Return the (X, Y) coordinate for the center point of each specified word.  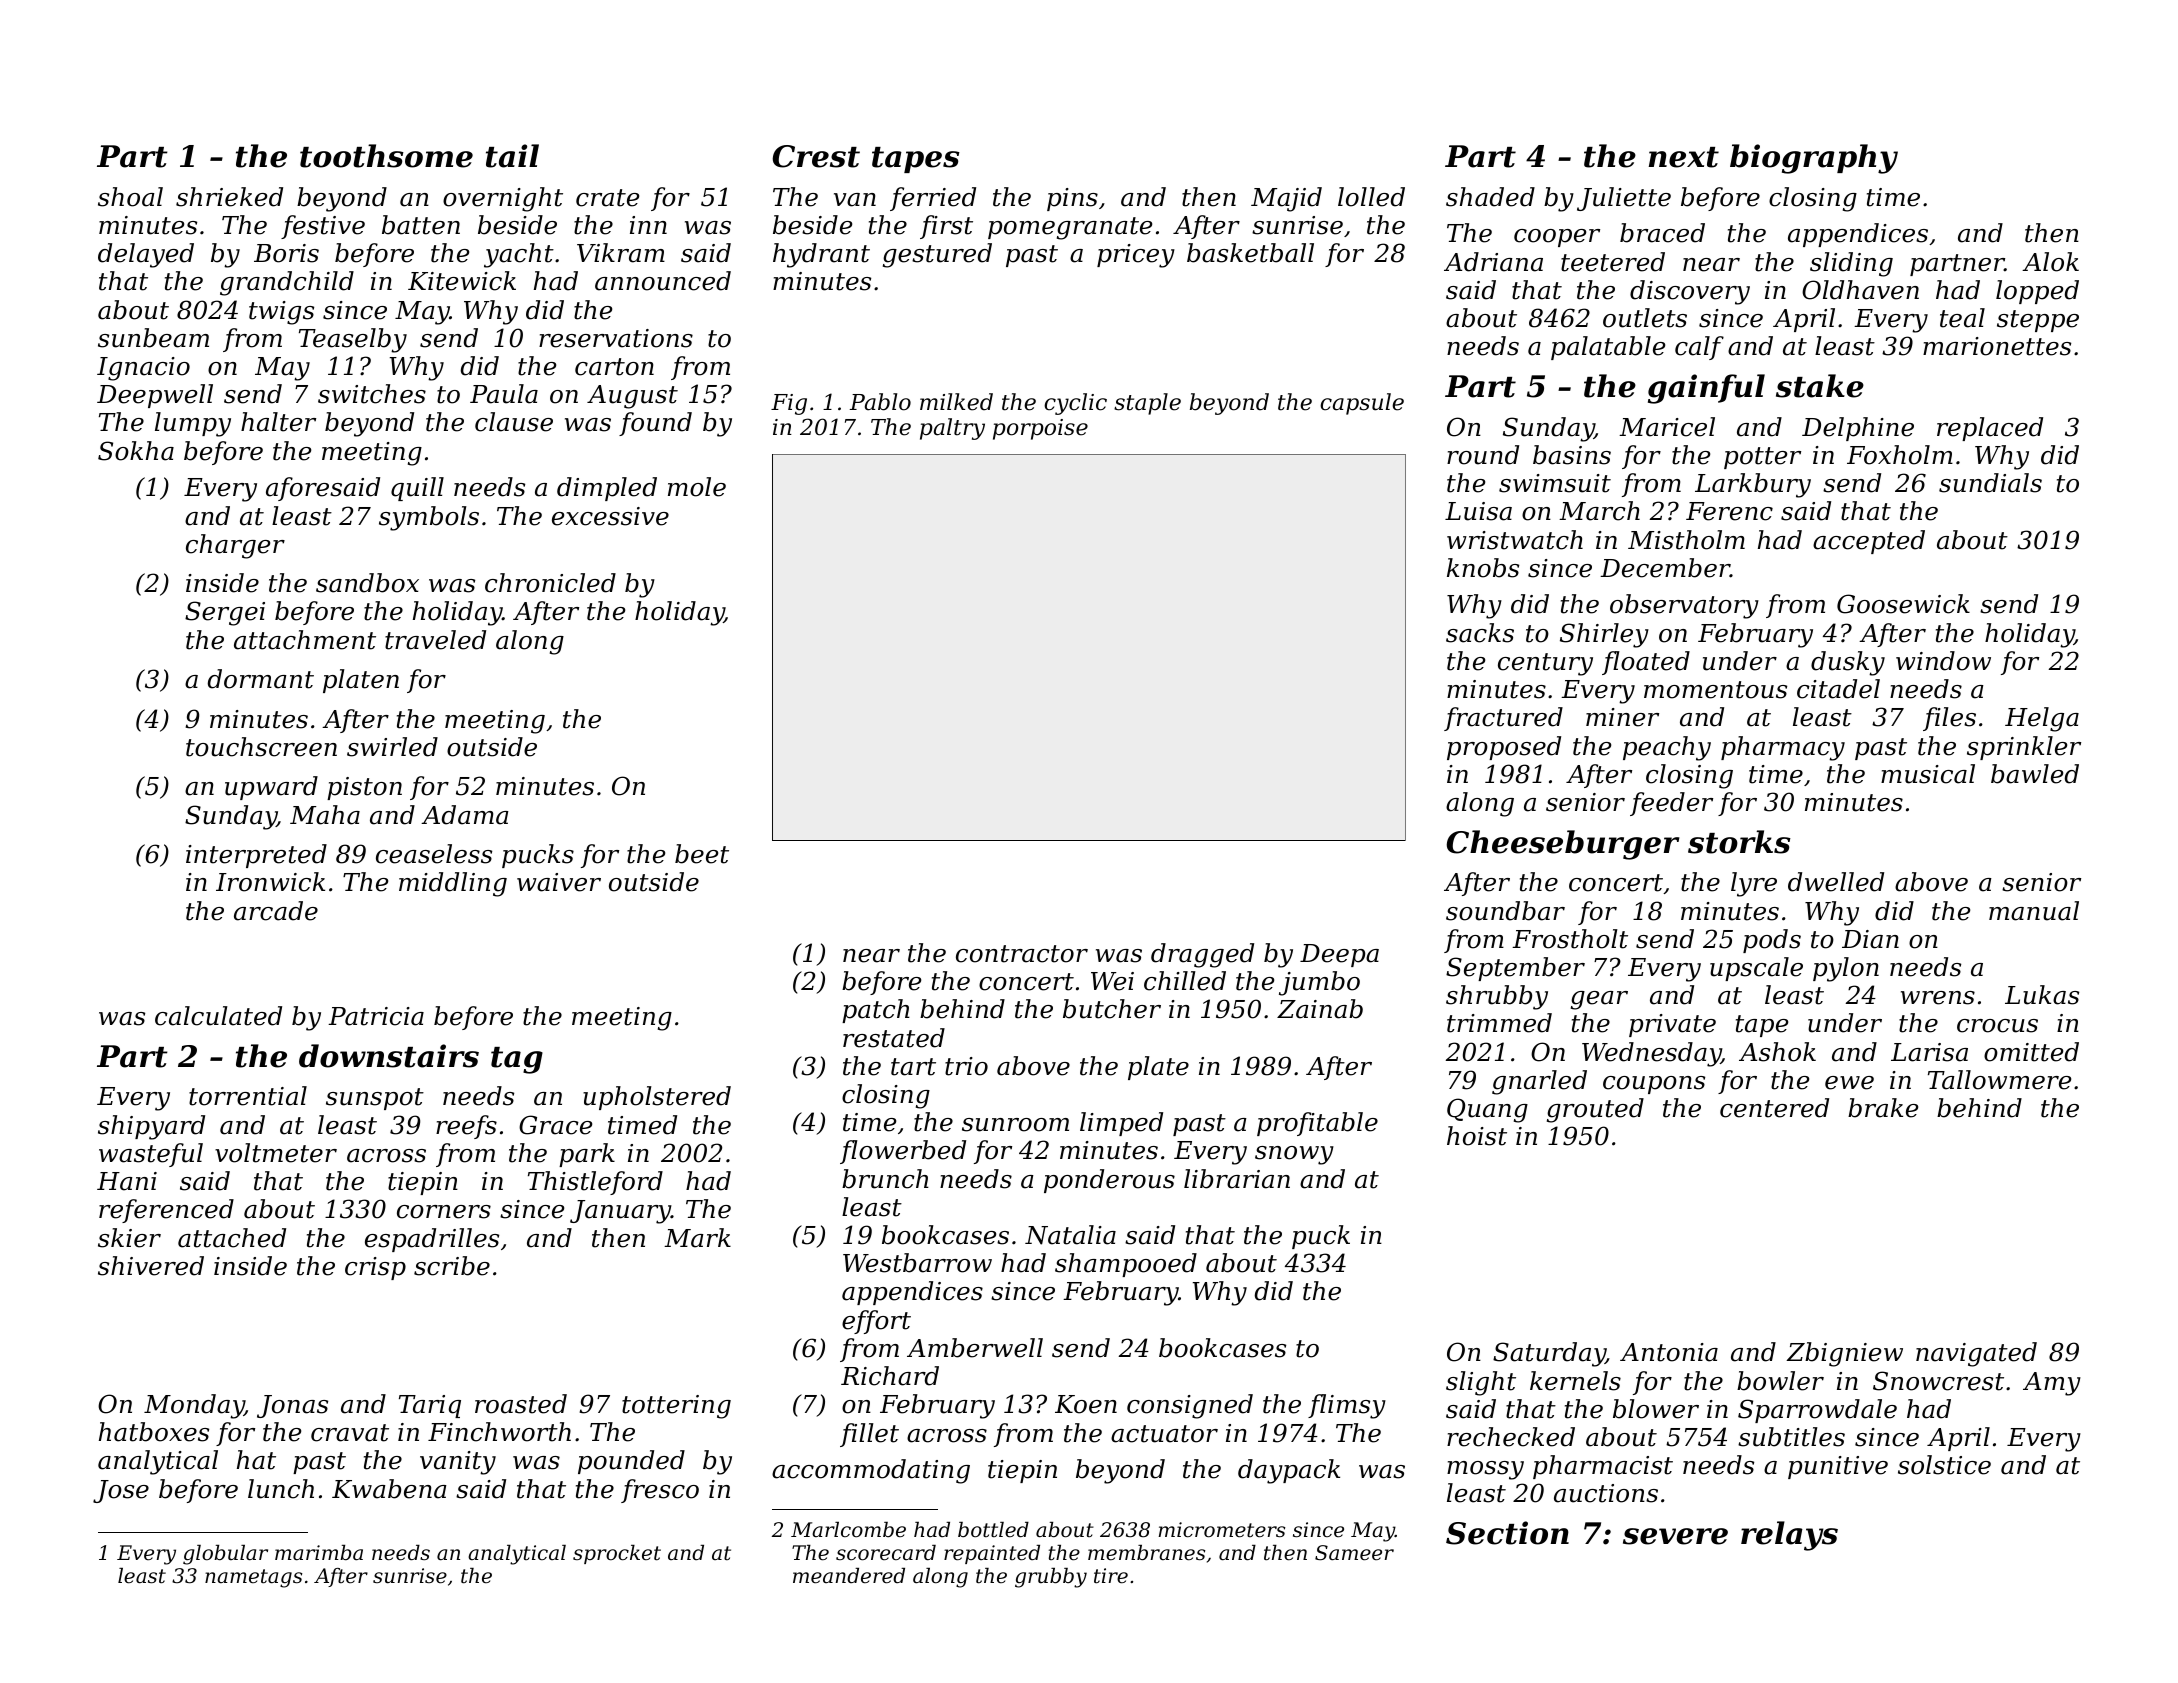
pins (1072, 199)
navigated (1976, 1354)
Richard (890, 1376)
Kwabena (389, 1489)
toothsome (386, 156)
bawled (2035, 774)
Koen (1086, 1404)
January (620, 1212)
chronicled (550, 583)
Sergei (225, 613)
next (1684, 157)
